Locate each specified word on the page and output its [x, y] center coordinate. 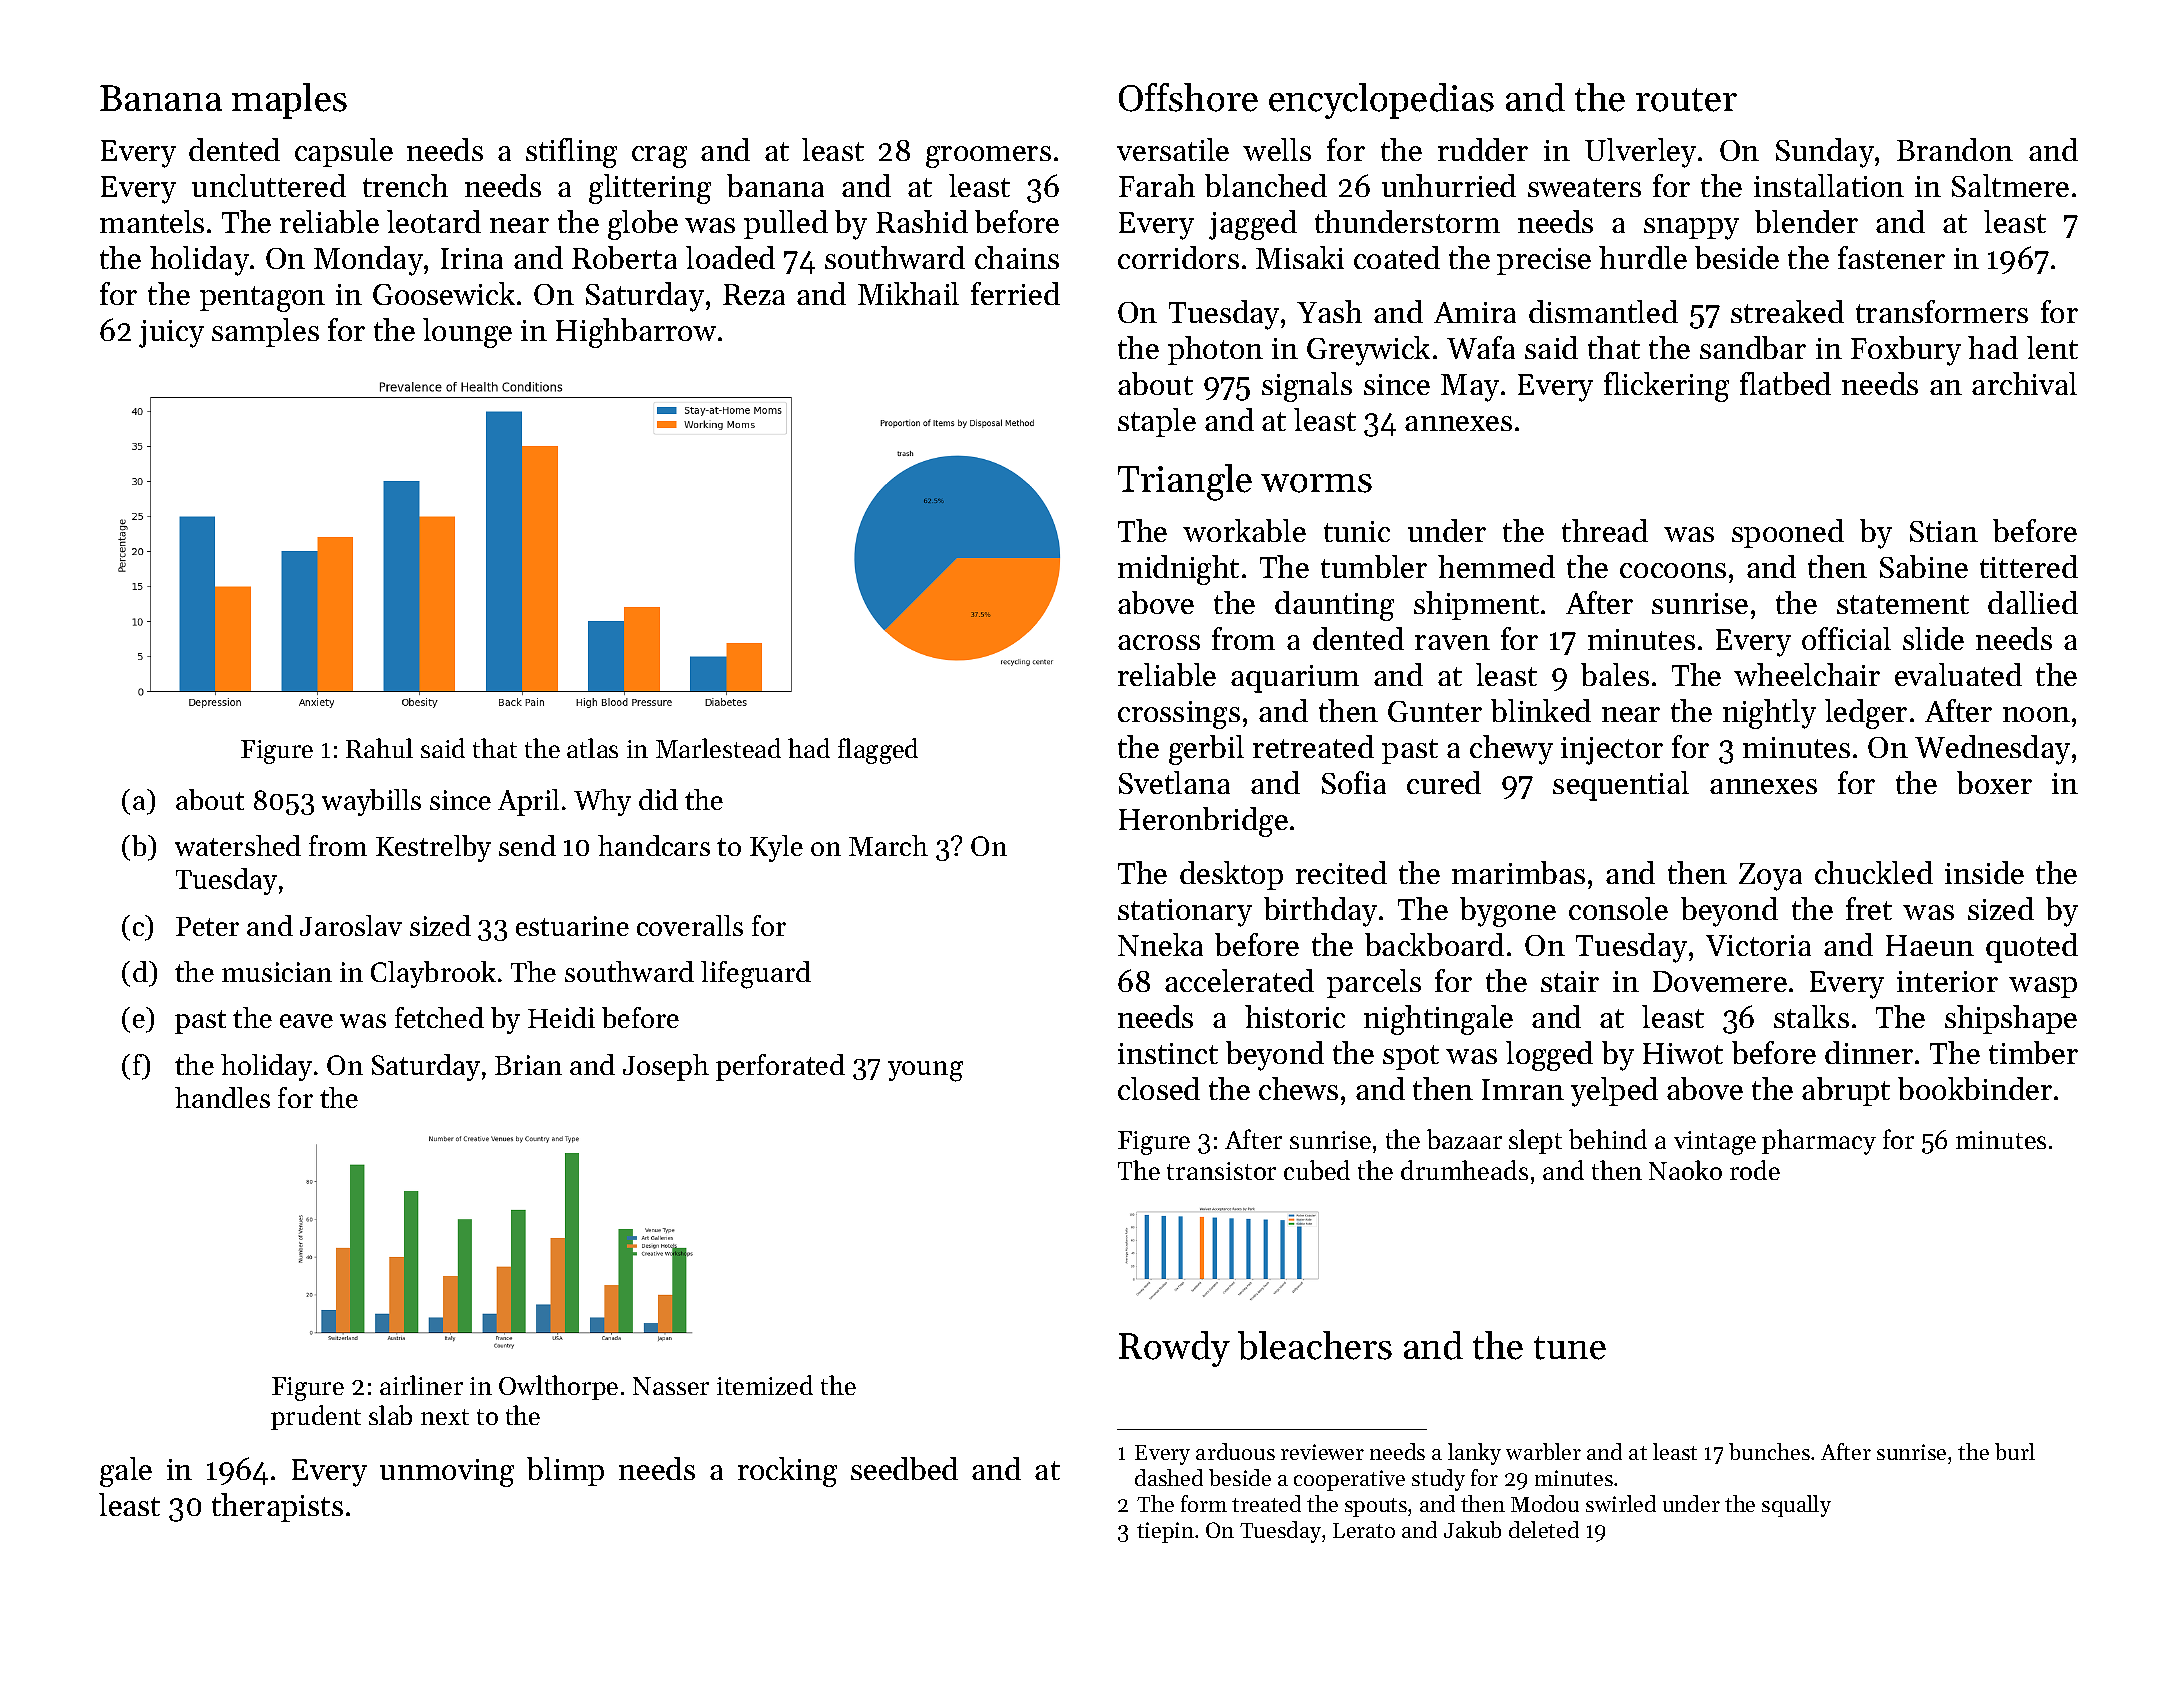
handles [222, 1097]
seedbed [904, 1468]
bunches [1769, 1451]
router [1686, 100]
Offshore [1188, 97]
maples [289, 101]
